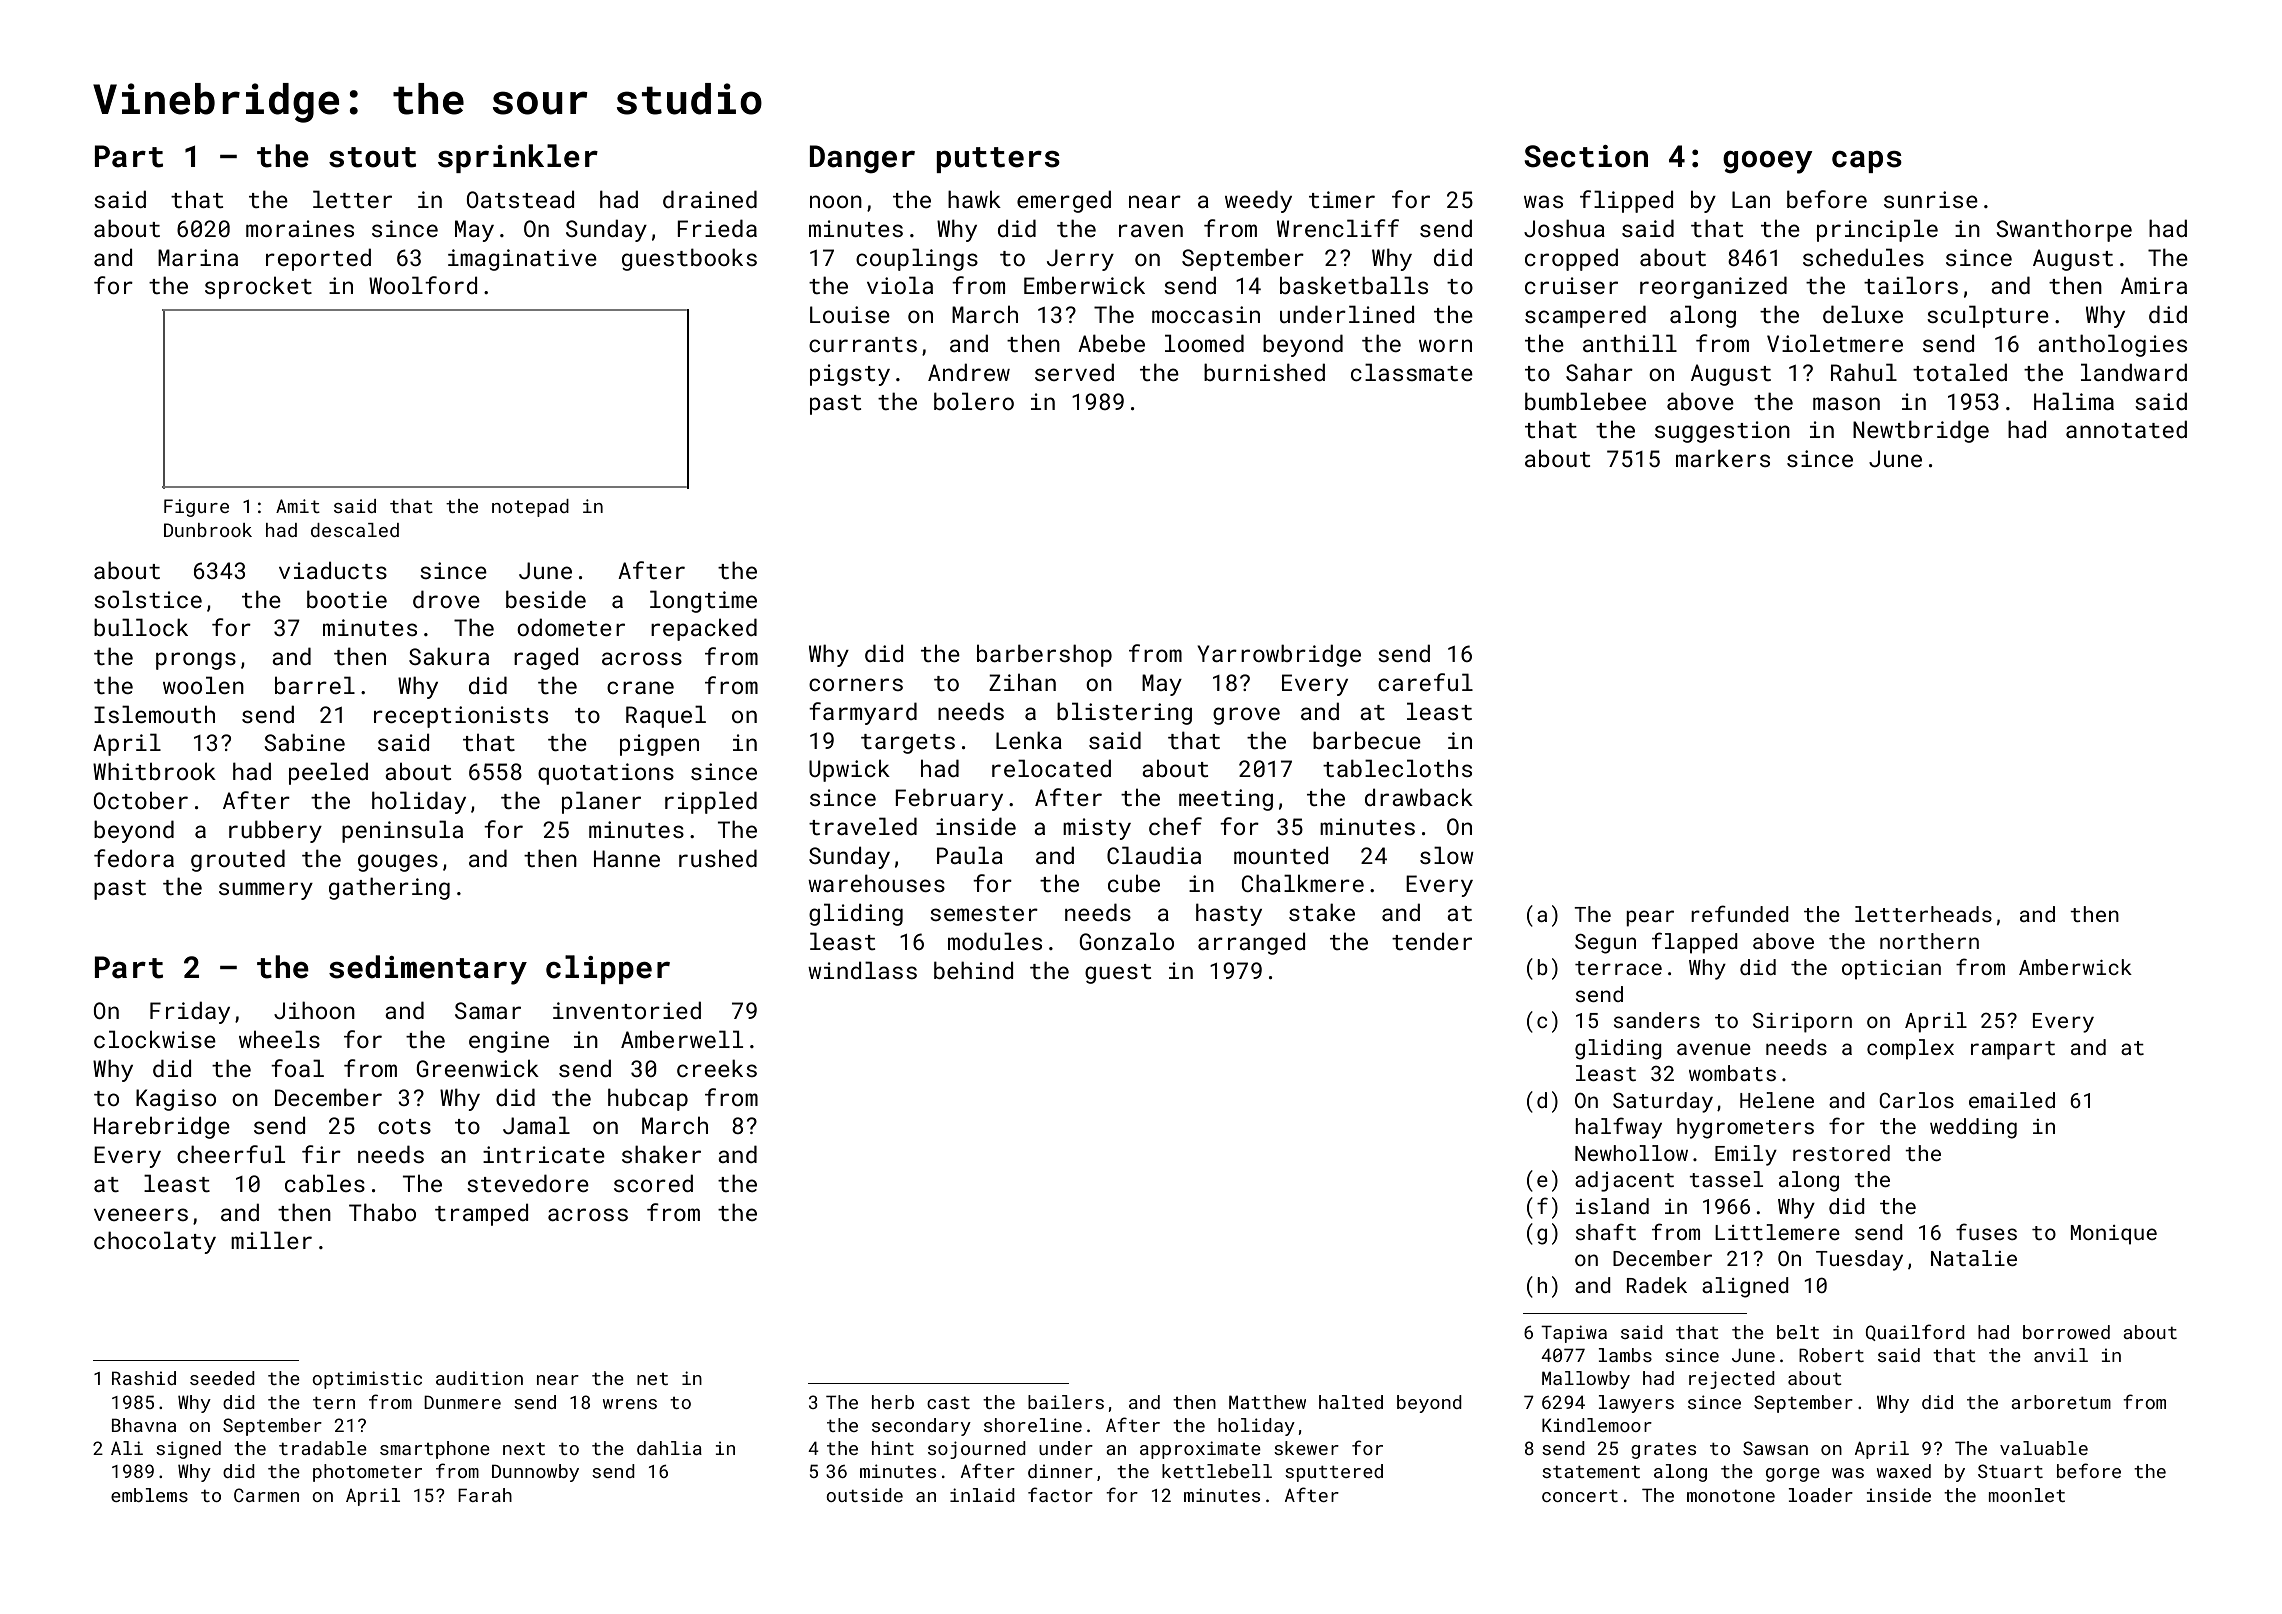 The height and width of the screenshot is (1614, 2282). What do you see at coordinates (530, 508) in the screenshot?
I see `notepad` at bounding box center [530, 508].
